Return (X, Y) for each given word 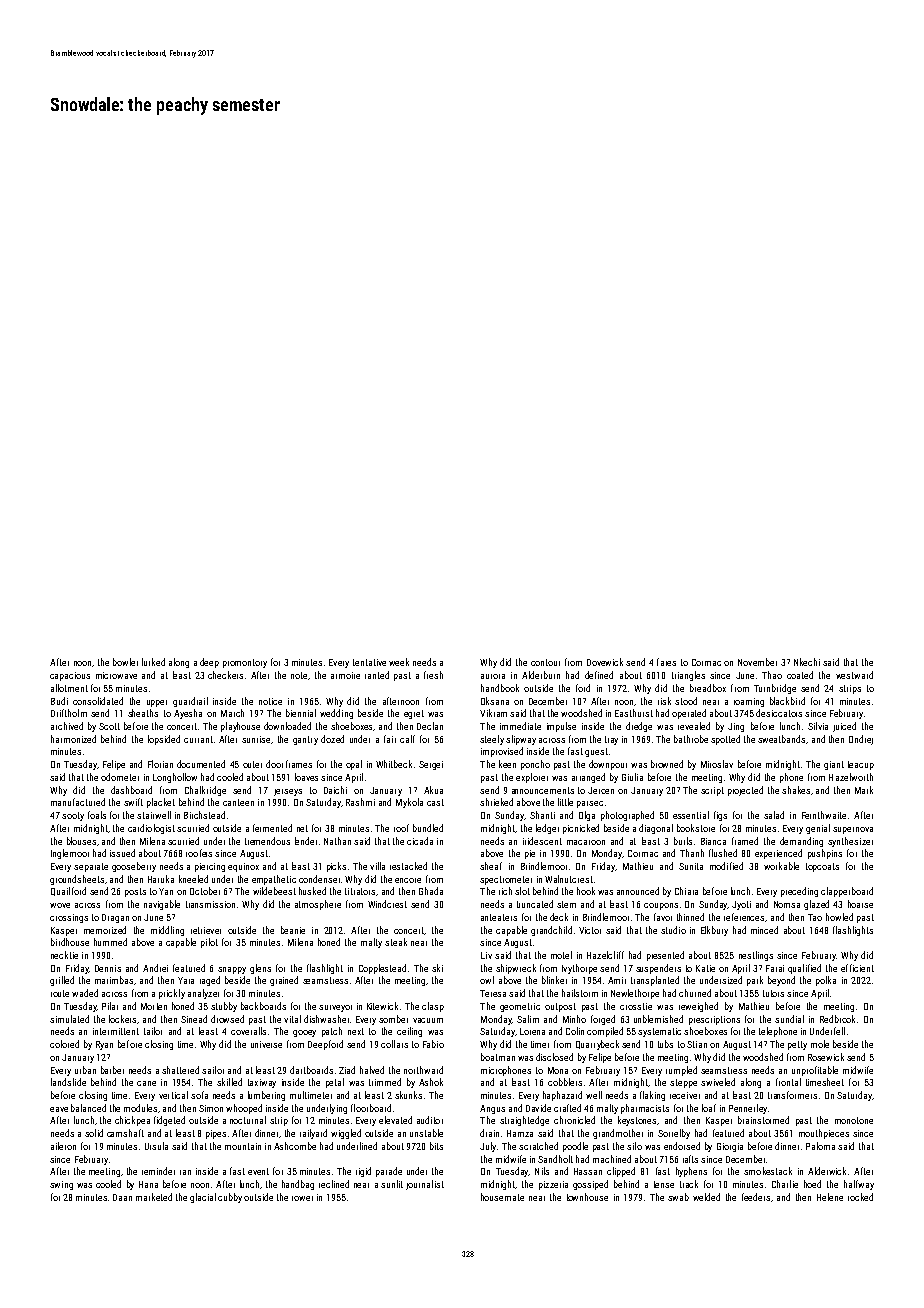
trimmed (385, 1082)
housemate (502, 1197)
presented (665, 956)
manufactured (78, 802)
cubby (230, 1198)
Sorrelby (674, 1134)
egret (414, 714)
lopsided (164, 740)
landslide (68, 1082)
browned (667, 764)
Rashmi (360, 802)
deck (559, 917)
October (205, 891)
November (757, 662)
